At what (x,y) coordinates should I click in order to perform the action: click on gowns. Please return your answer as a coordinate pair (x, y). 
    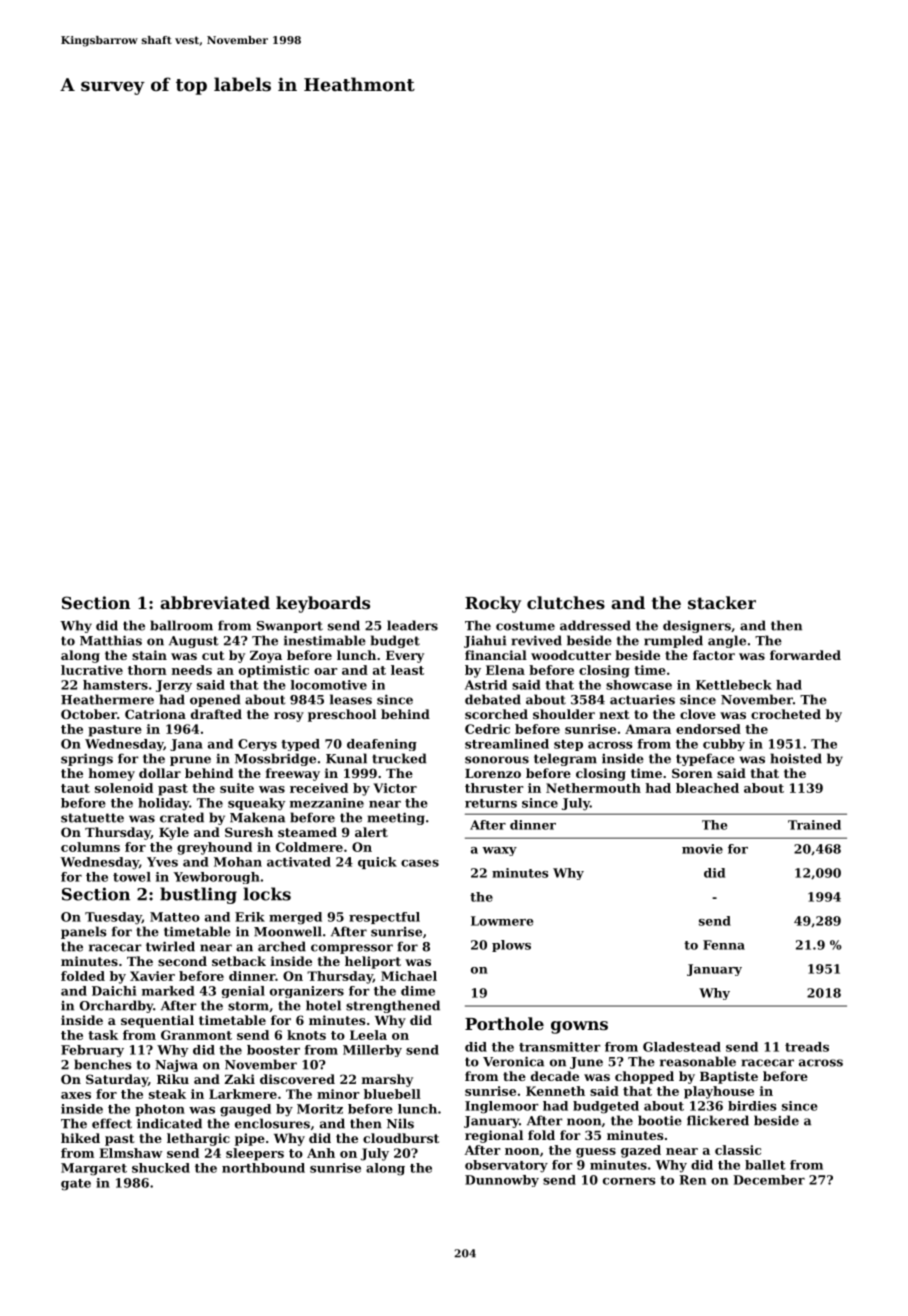
    Looking at the image, I should click on (579, 1027).
